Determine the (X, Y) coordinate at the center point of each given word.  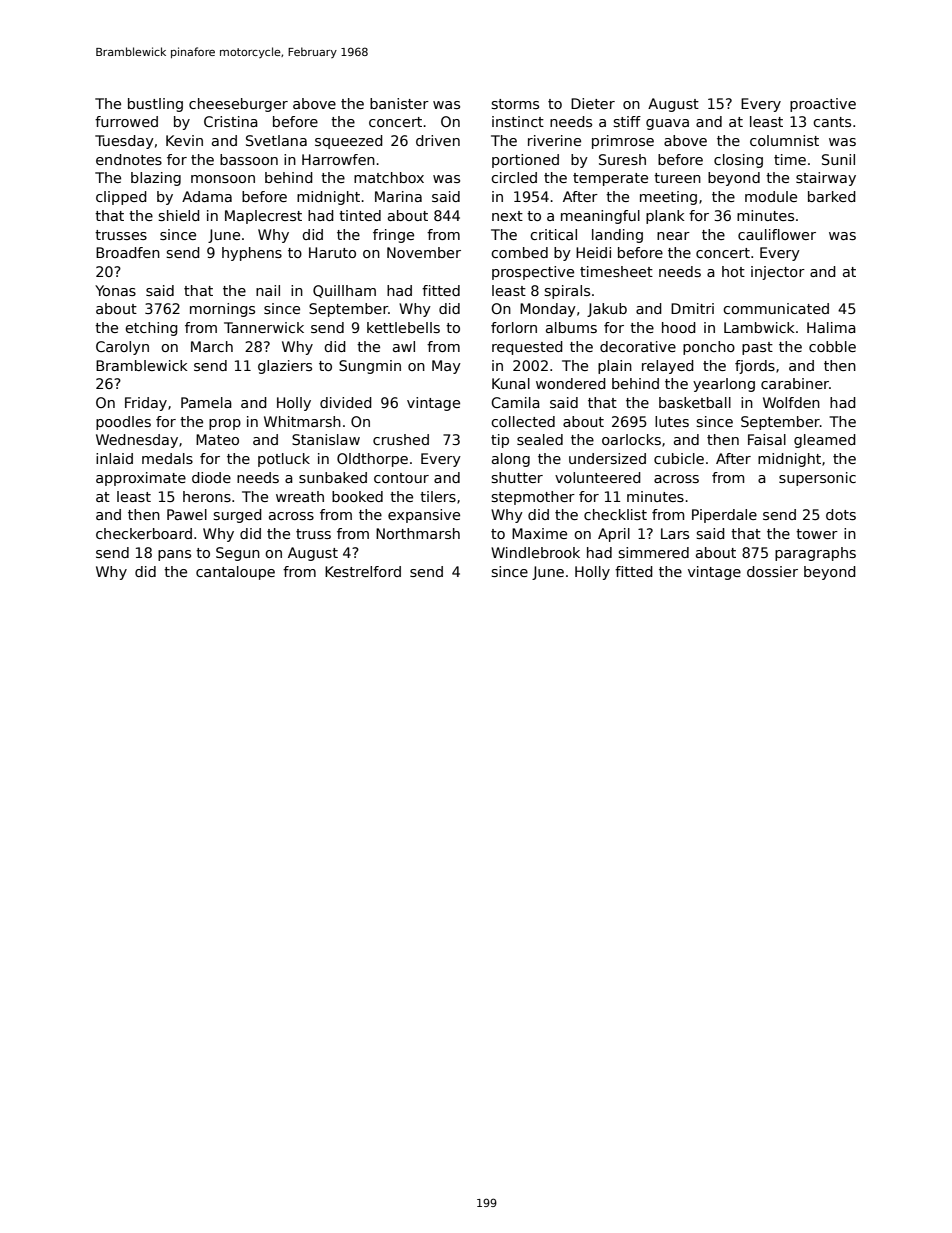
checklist (615, 514)
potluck (284, 460)
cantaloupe (235, 573)
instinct (518, 121)
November (424, 252)
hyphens (252, 254)
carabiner (795, 383)
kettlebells (403, 327)
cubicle (679, 458)
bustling (155, 105)
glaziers (285, 367)
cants (832, 122)
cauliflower (777, 234)
